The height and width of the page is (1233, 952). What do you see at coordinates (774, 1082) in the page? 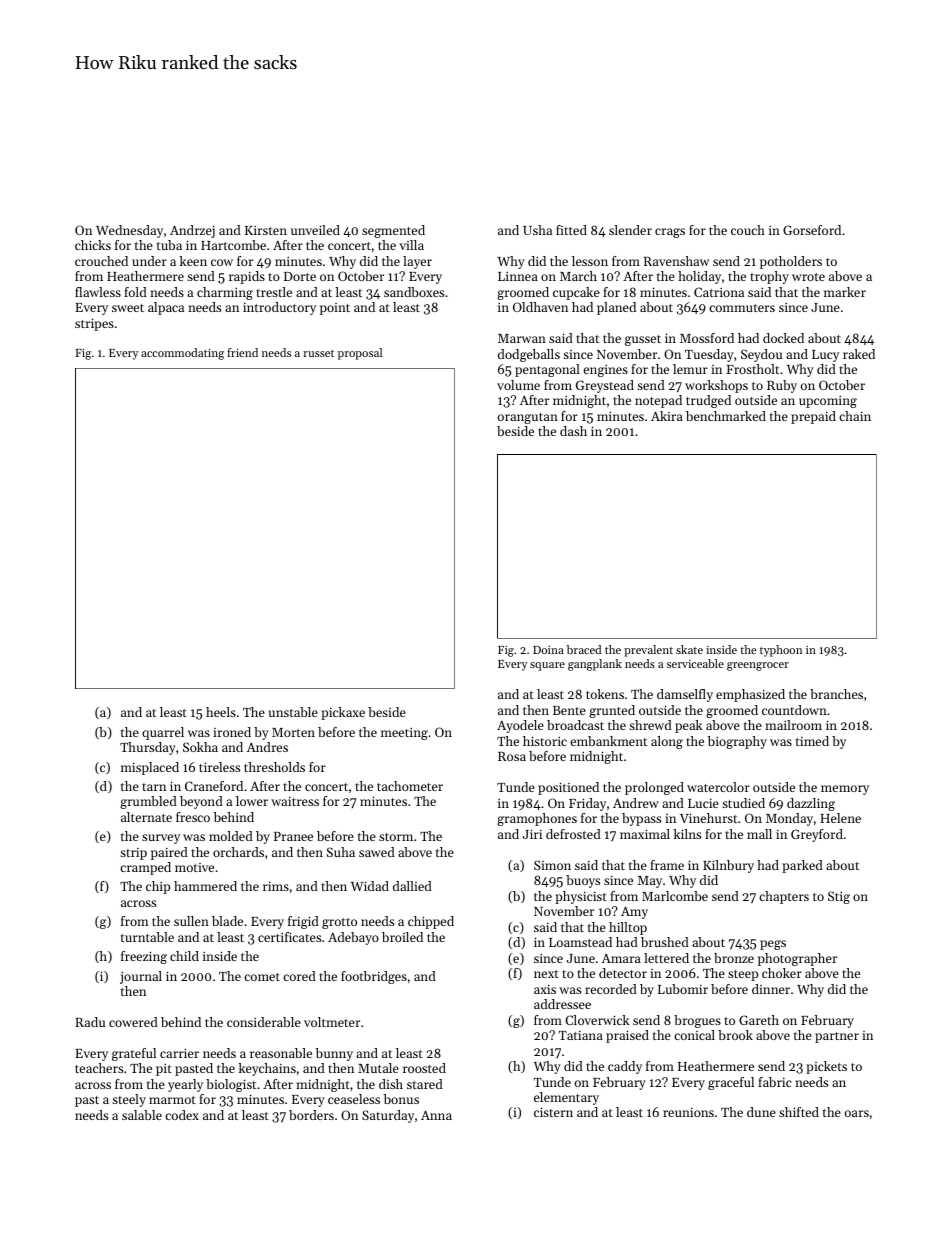
I see `fabric` at bounding box center [774, 1082].
